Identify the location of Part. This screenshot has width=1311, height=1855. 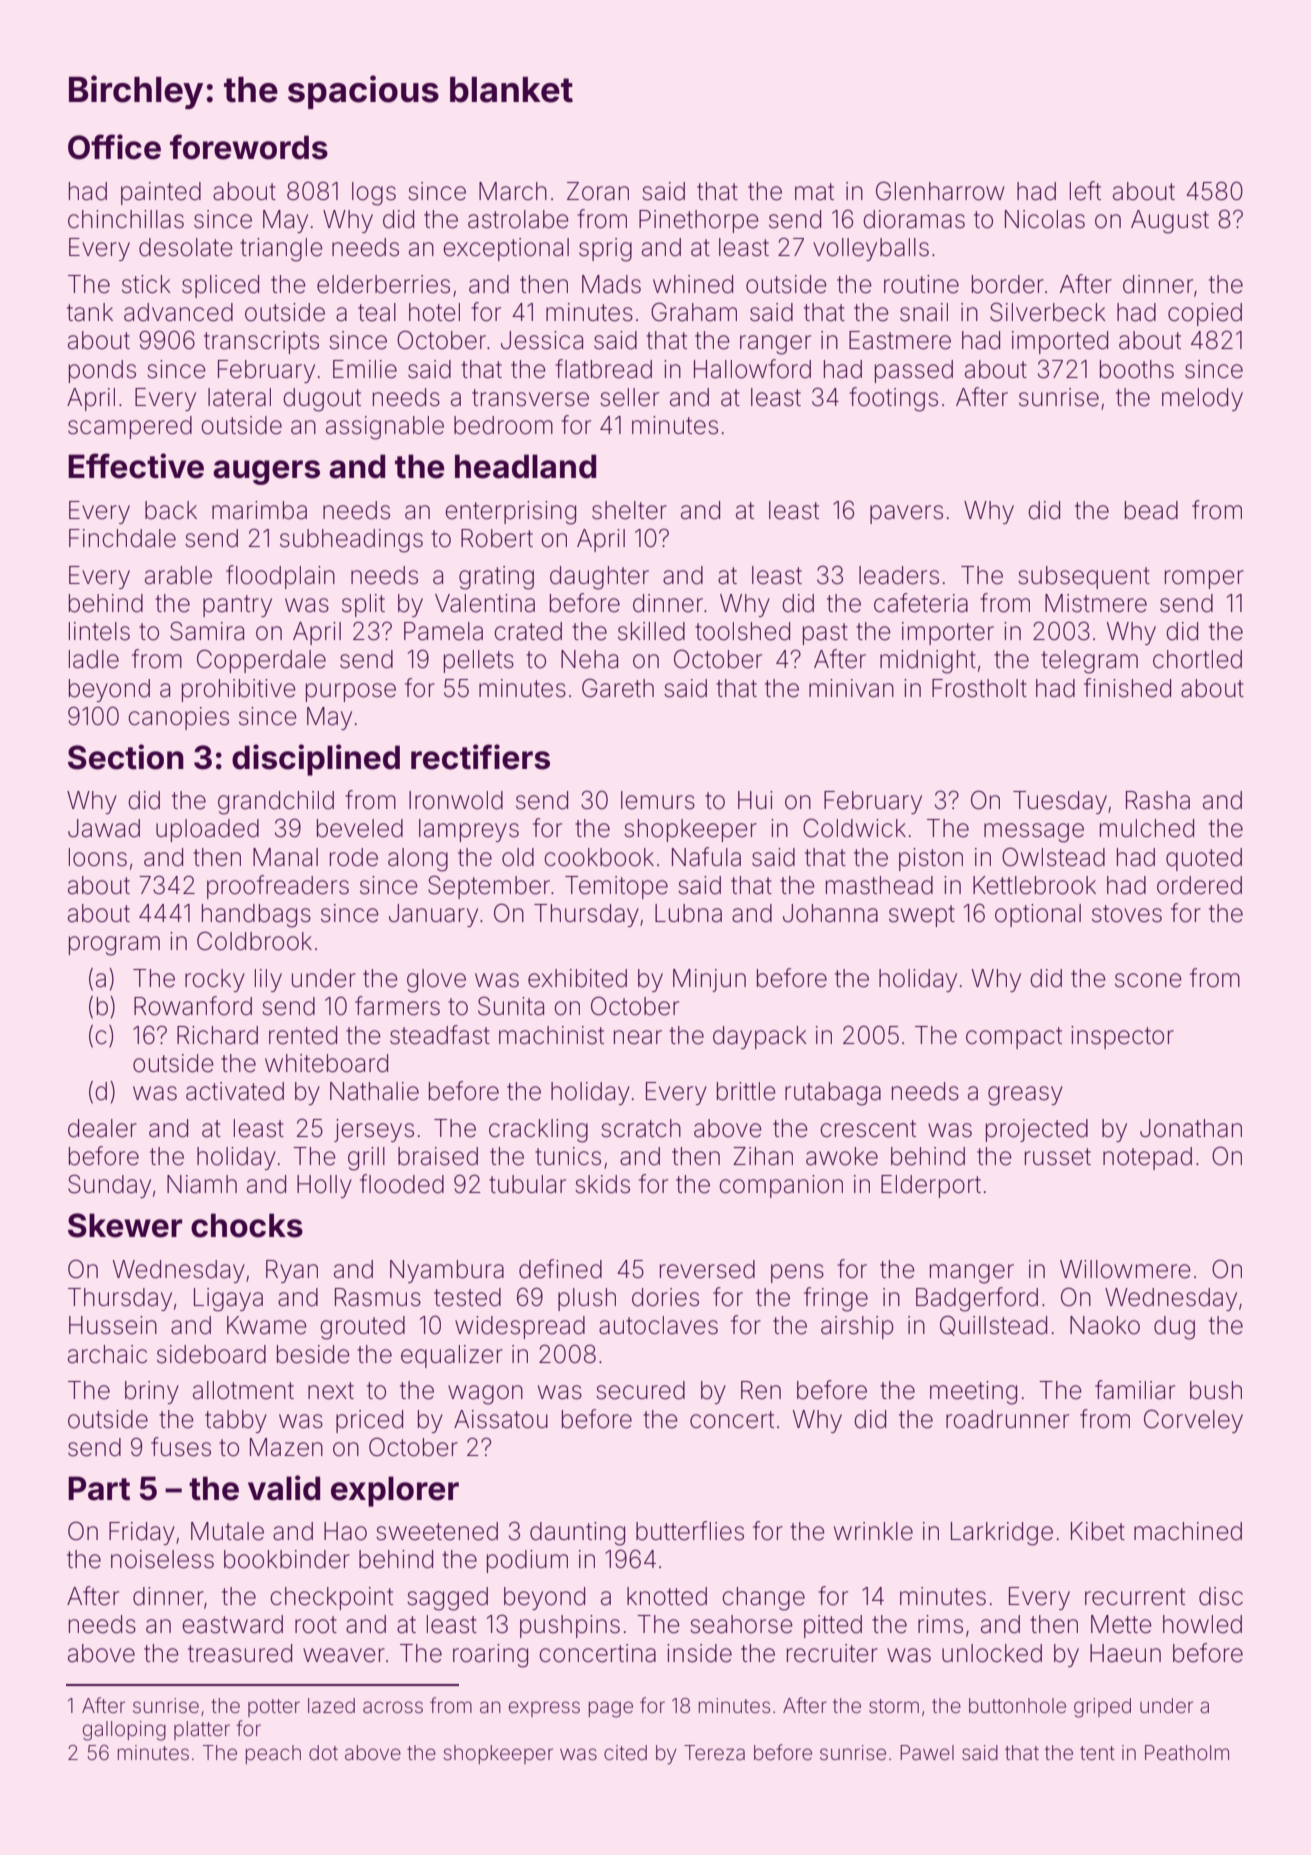
(99, 1488).
